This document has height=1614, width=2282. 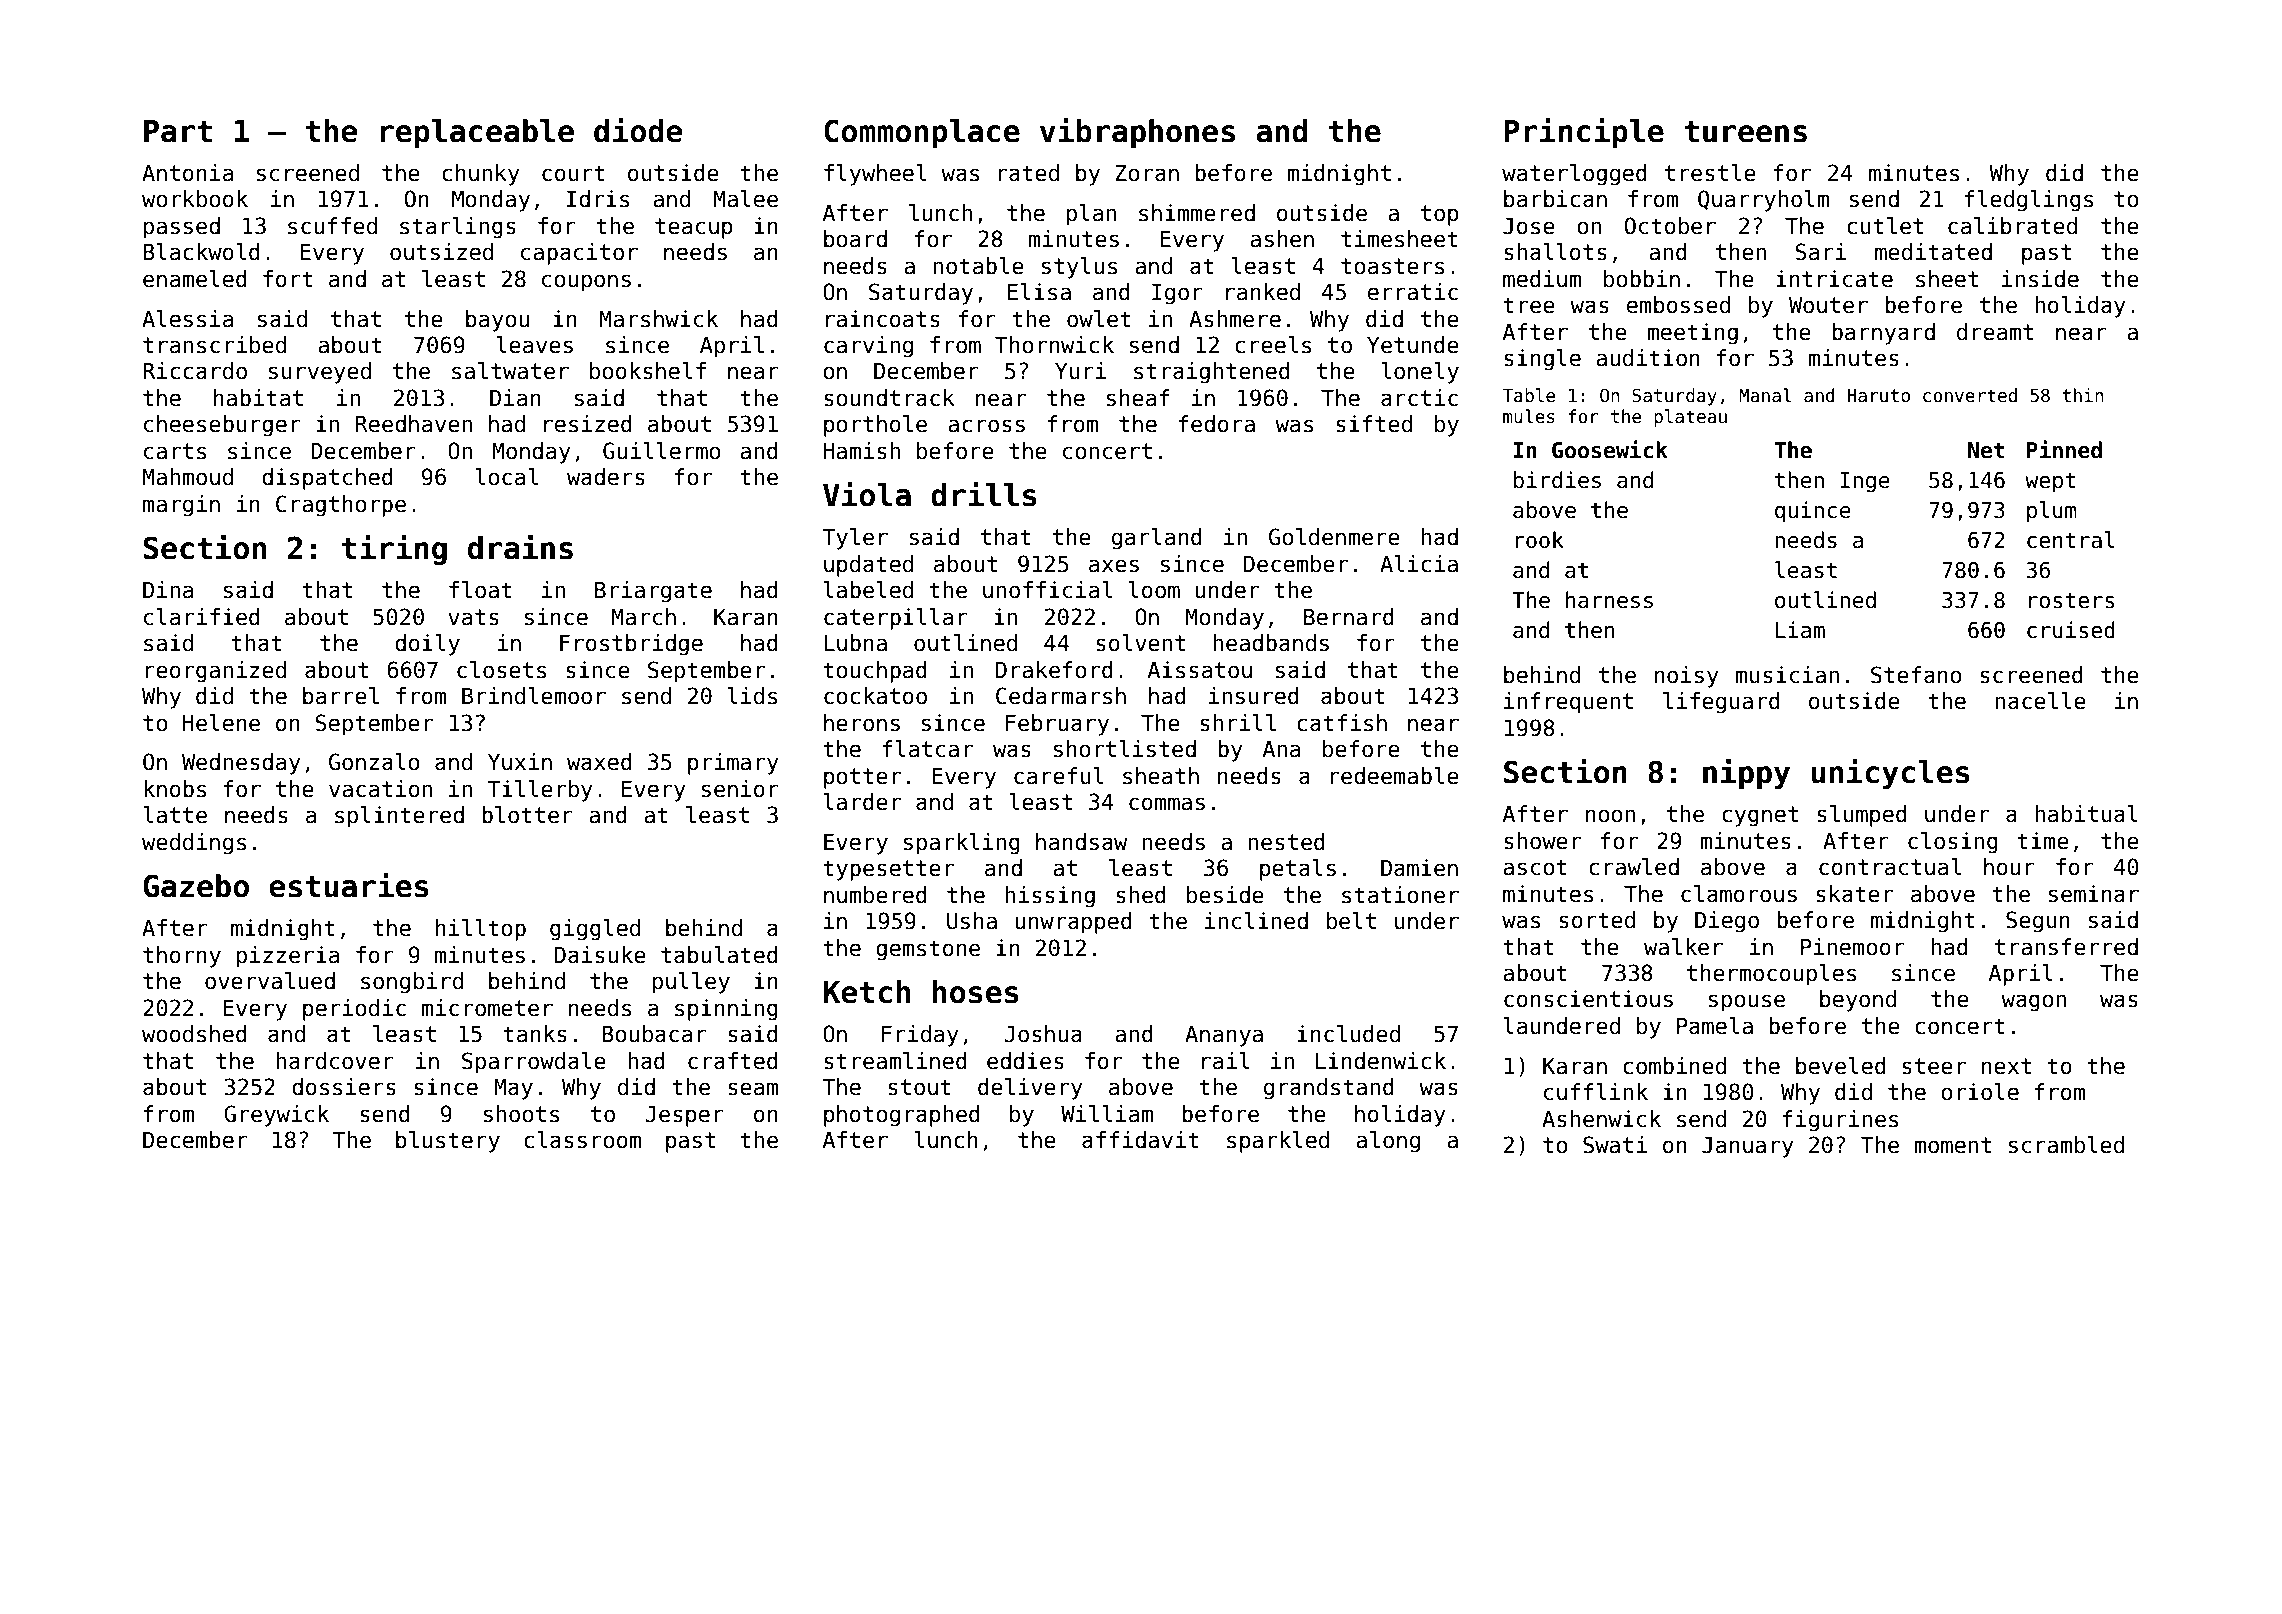 I want to click on Part, so click(x=178, y=131).
